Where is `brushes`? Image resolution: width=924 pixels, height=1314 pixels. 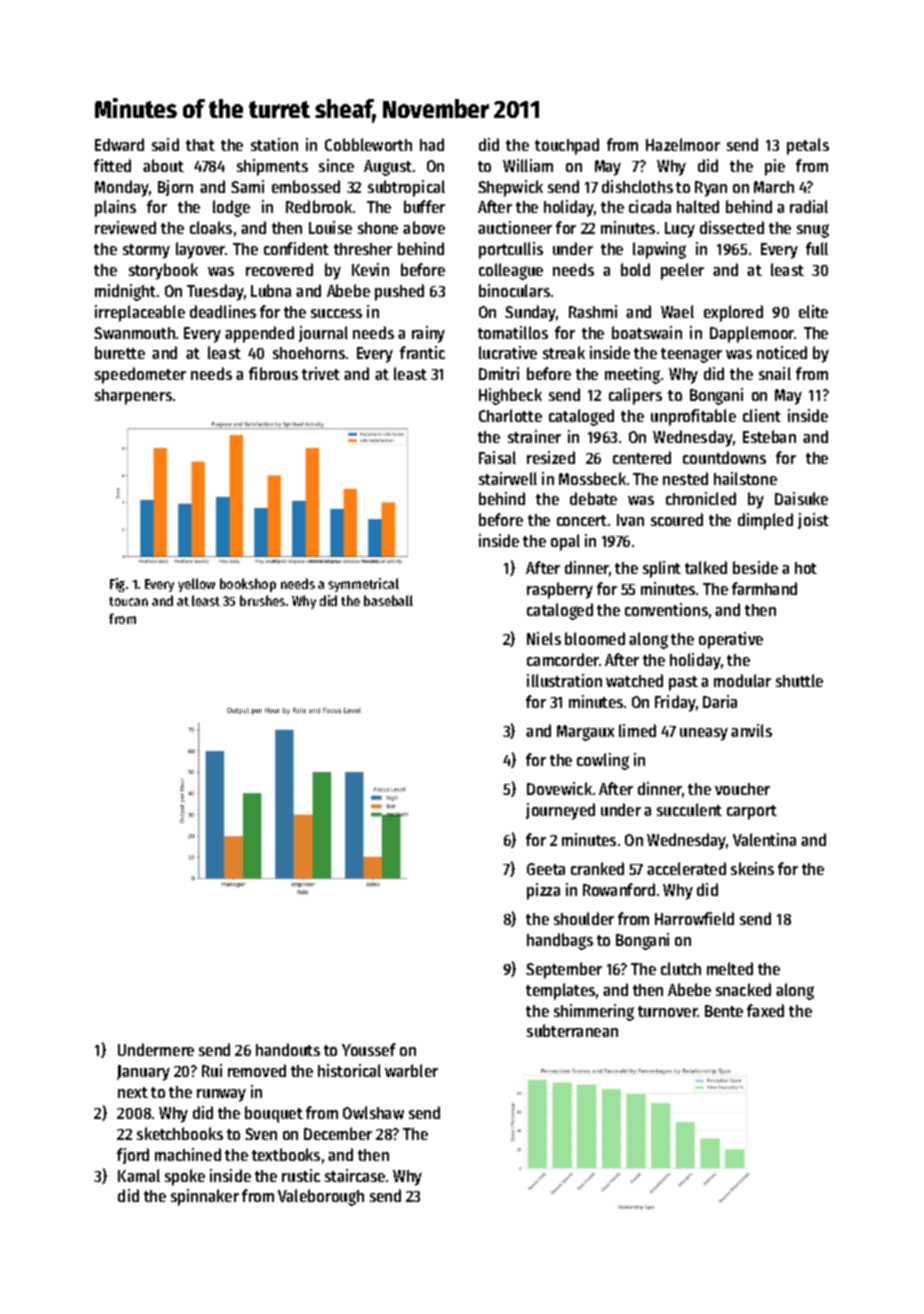 brushes is located at coordinates (262, 600).
